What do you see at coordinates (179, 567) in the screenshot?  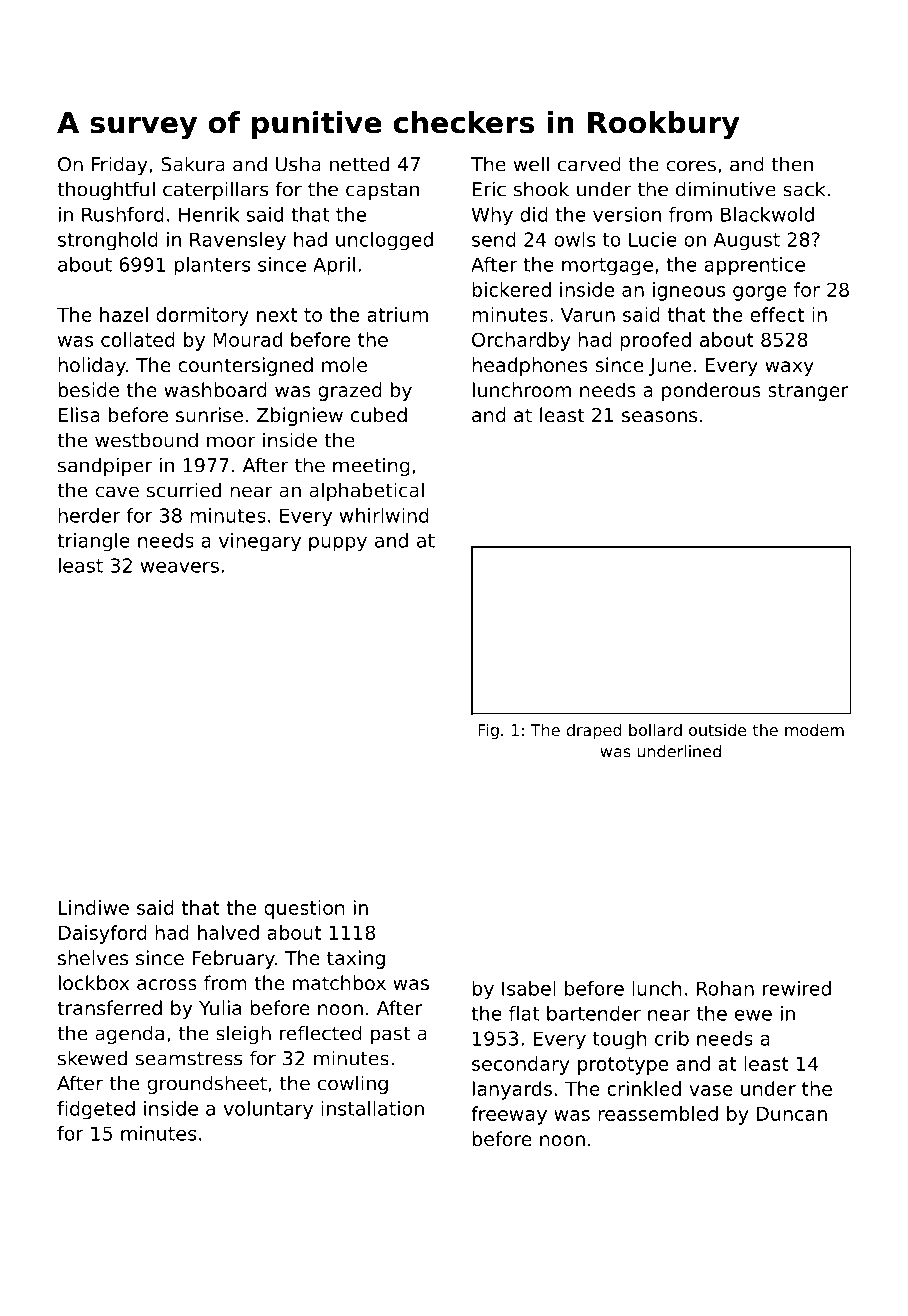 I see `weavers` at bounding box center [179, 567].
